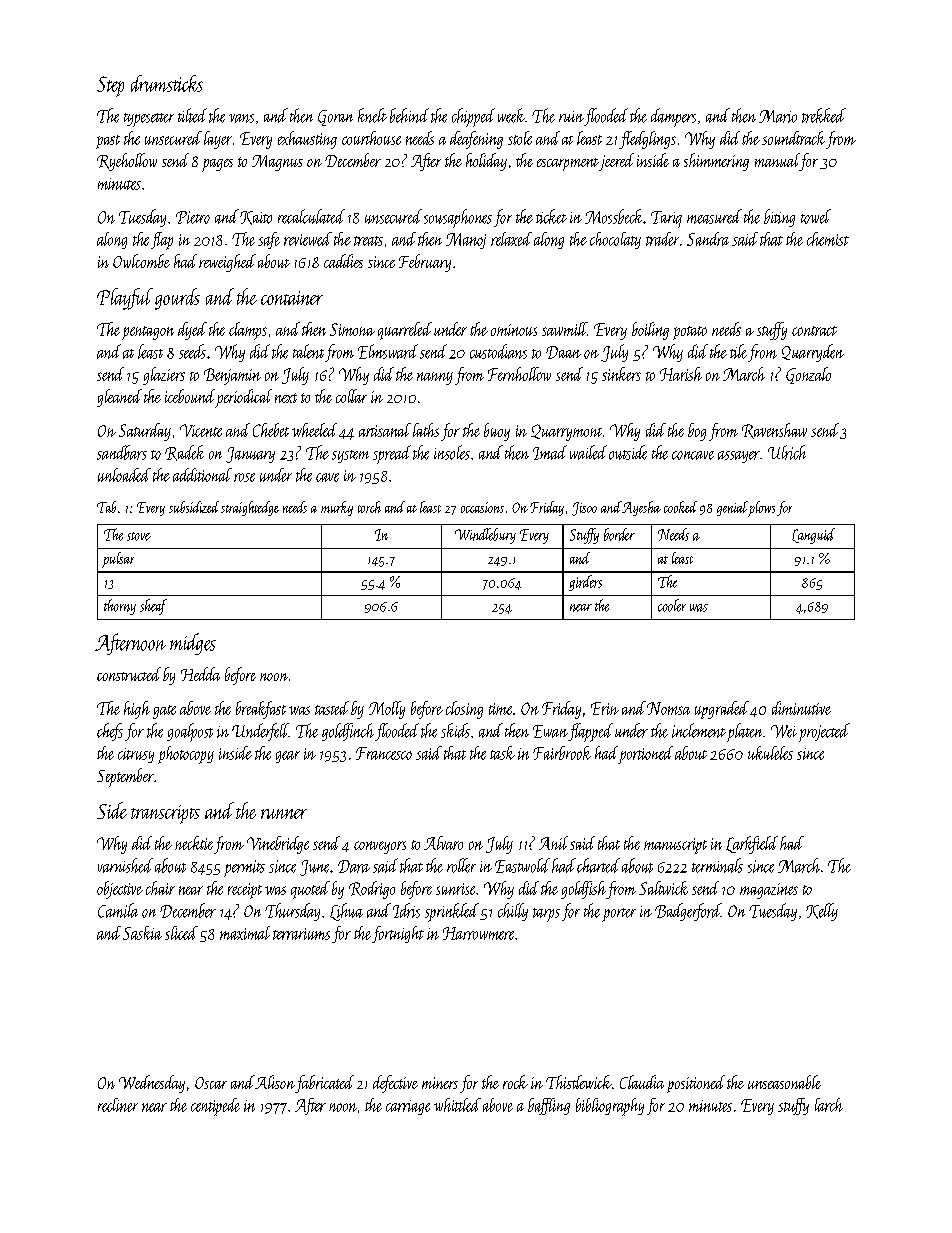  I want to click on ruin, so click(571, 116).
